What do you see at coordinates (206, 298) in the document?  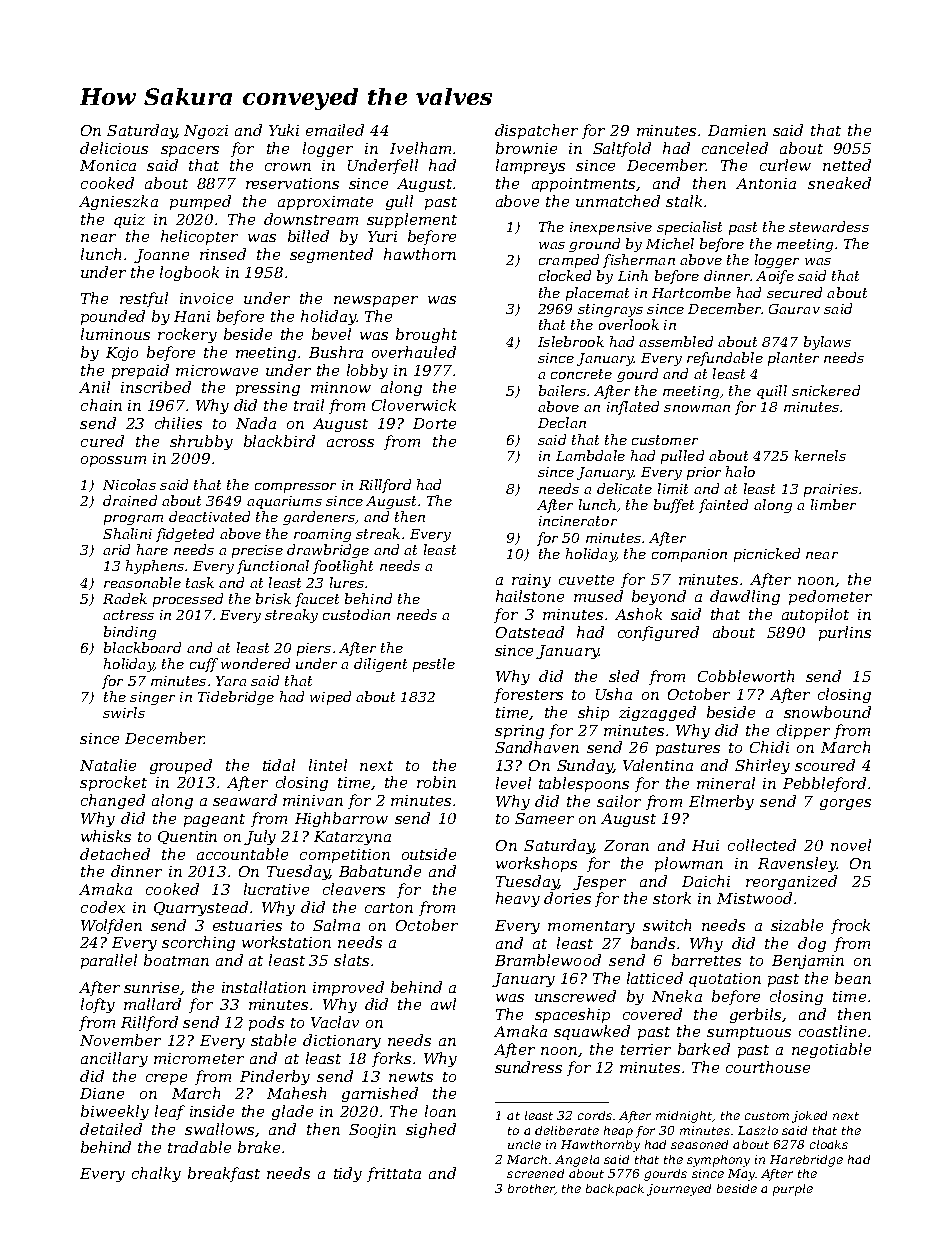 I see `invoice` at bounding box center [206, 298].
